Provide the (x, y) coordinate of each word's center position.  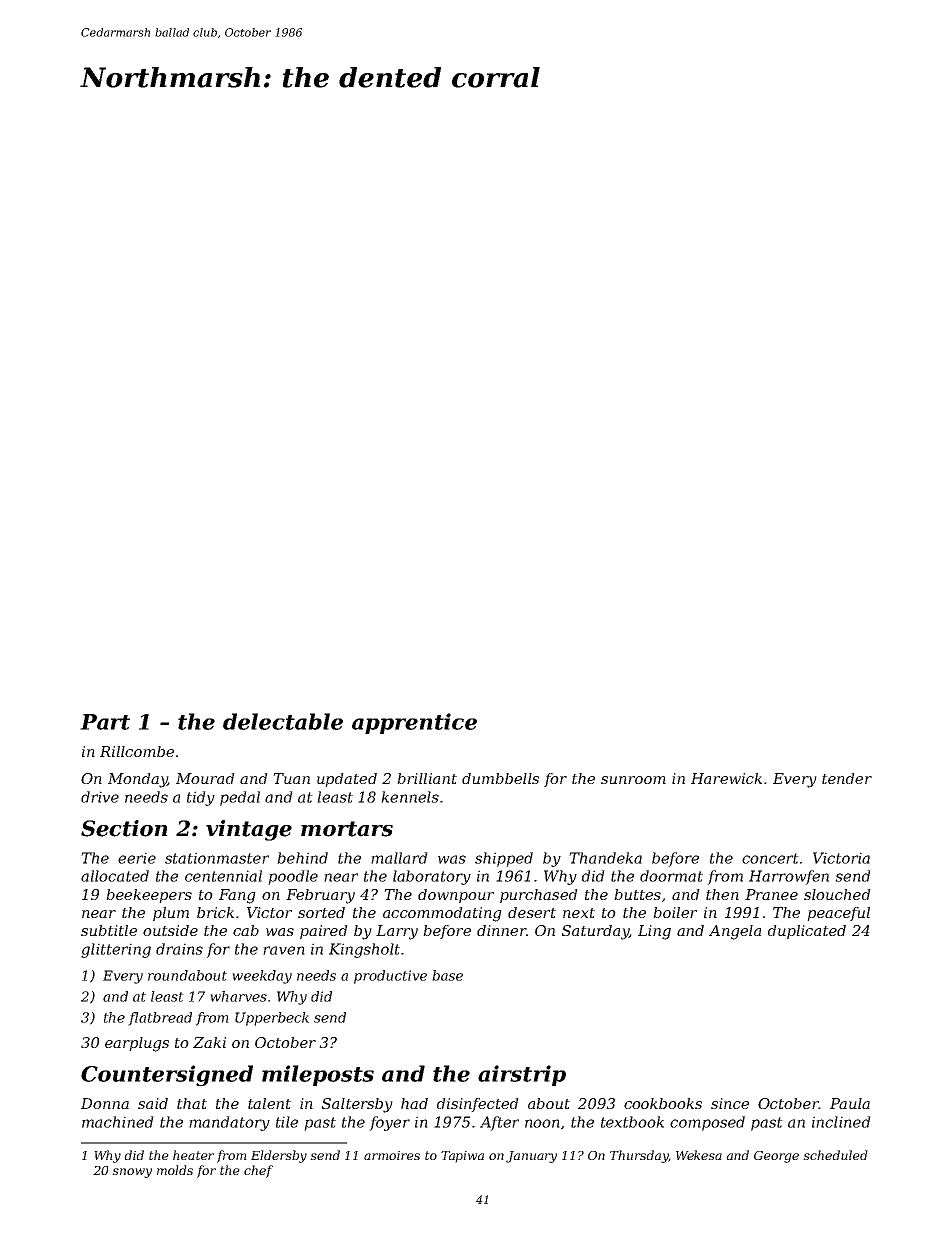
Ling (654, 932)
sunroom (633, 780)
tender (847, 778)
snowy (132, 1173)
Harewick (726, 778)
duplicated (807, 932)
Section (124, 828)
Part (105, 722)
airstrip (522, 1075)
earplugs (137, 1044)
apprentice (414, 723)
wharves (238, 996)
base (447, 975)
